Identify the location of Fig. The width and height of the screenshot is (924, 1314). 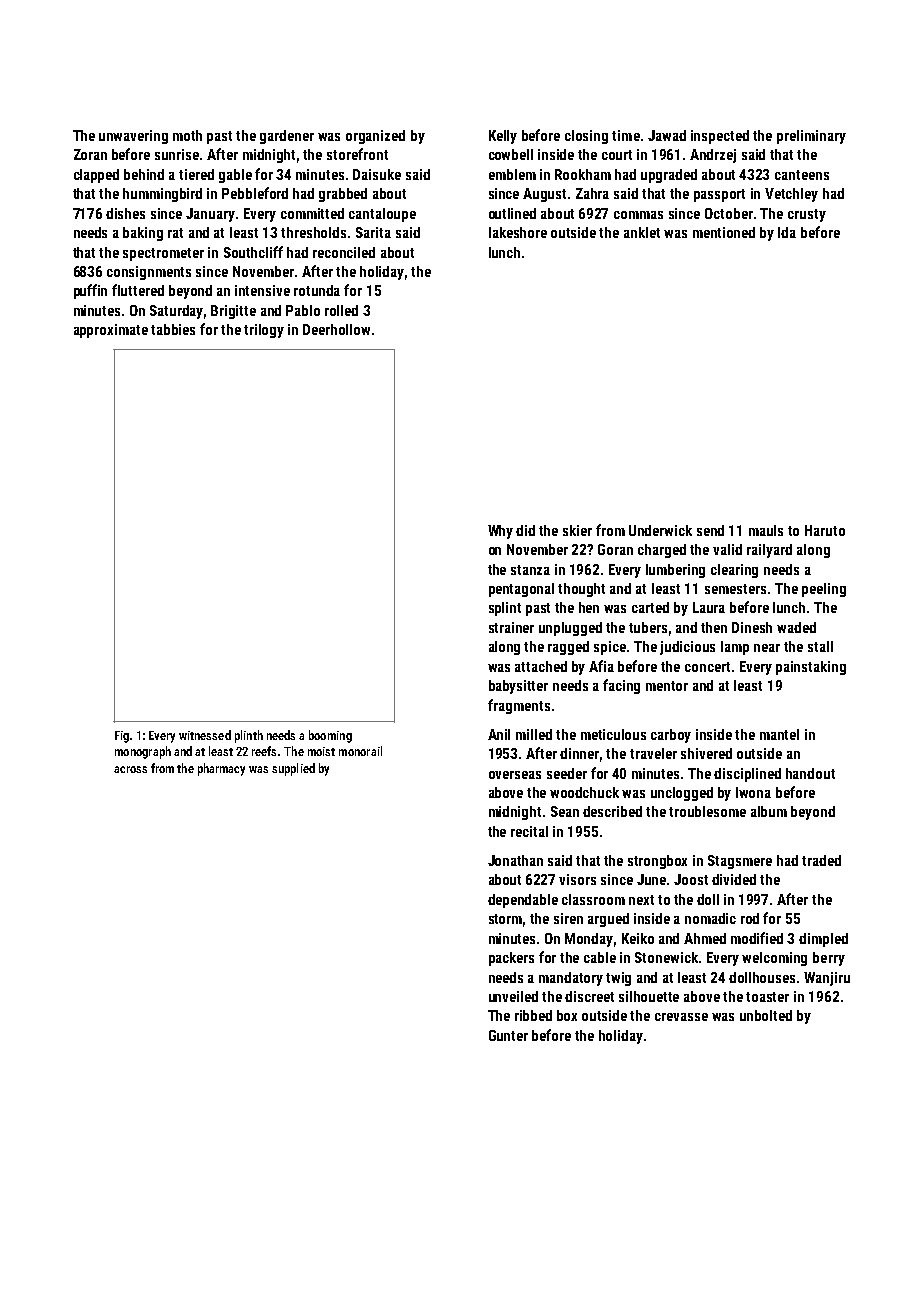
(122, 737).
